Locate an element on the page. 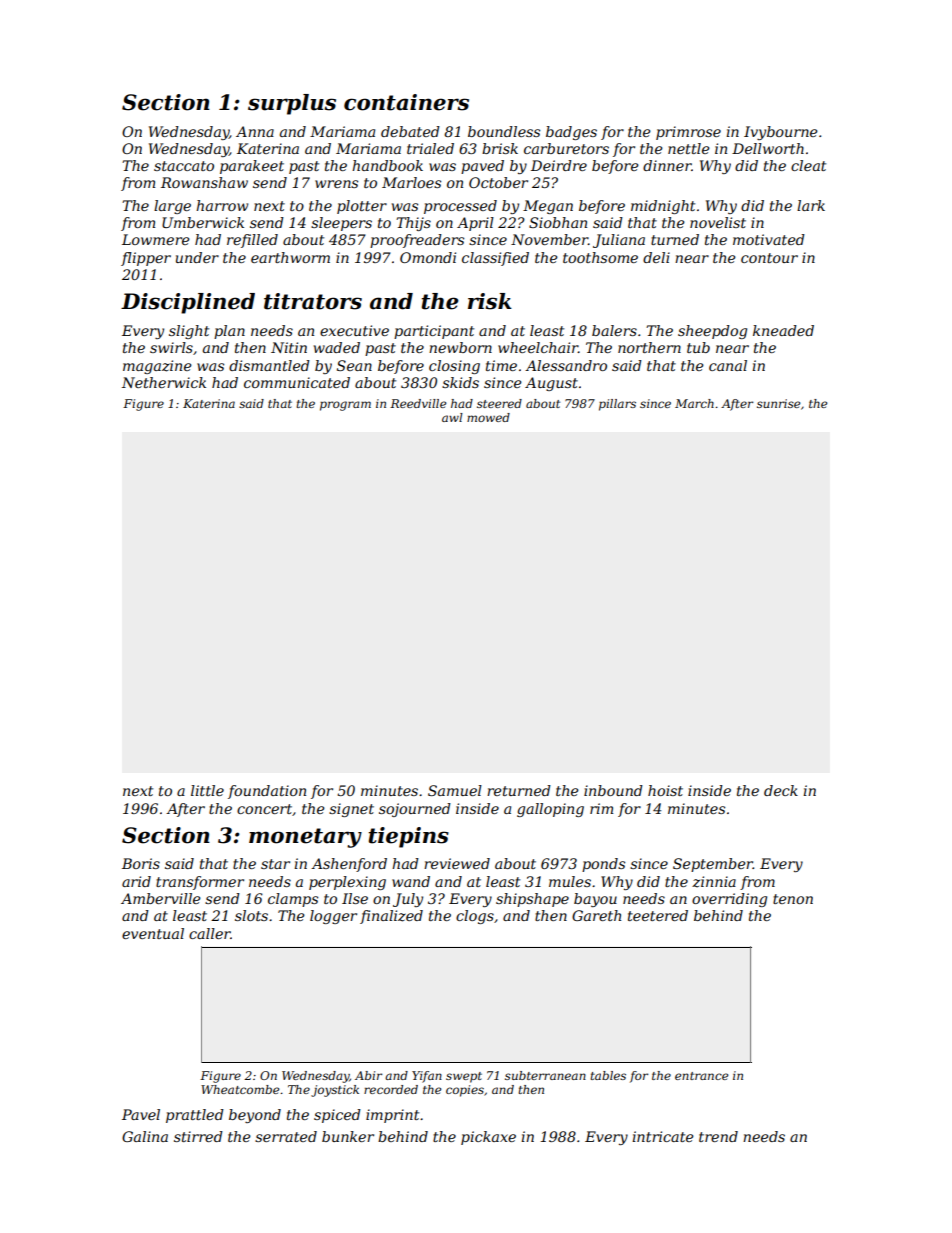 The height and width of the document is (1233, 952). refilled is located at coordinates (252, 241).
